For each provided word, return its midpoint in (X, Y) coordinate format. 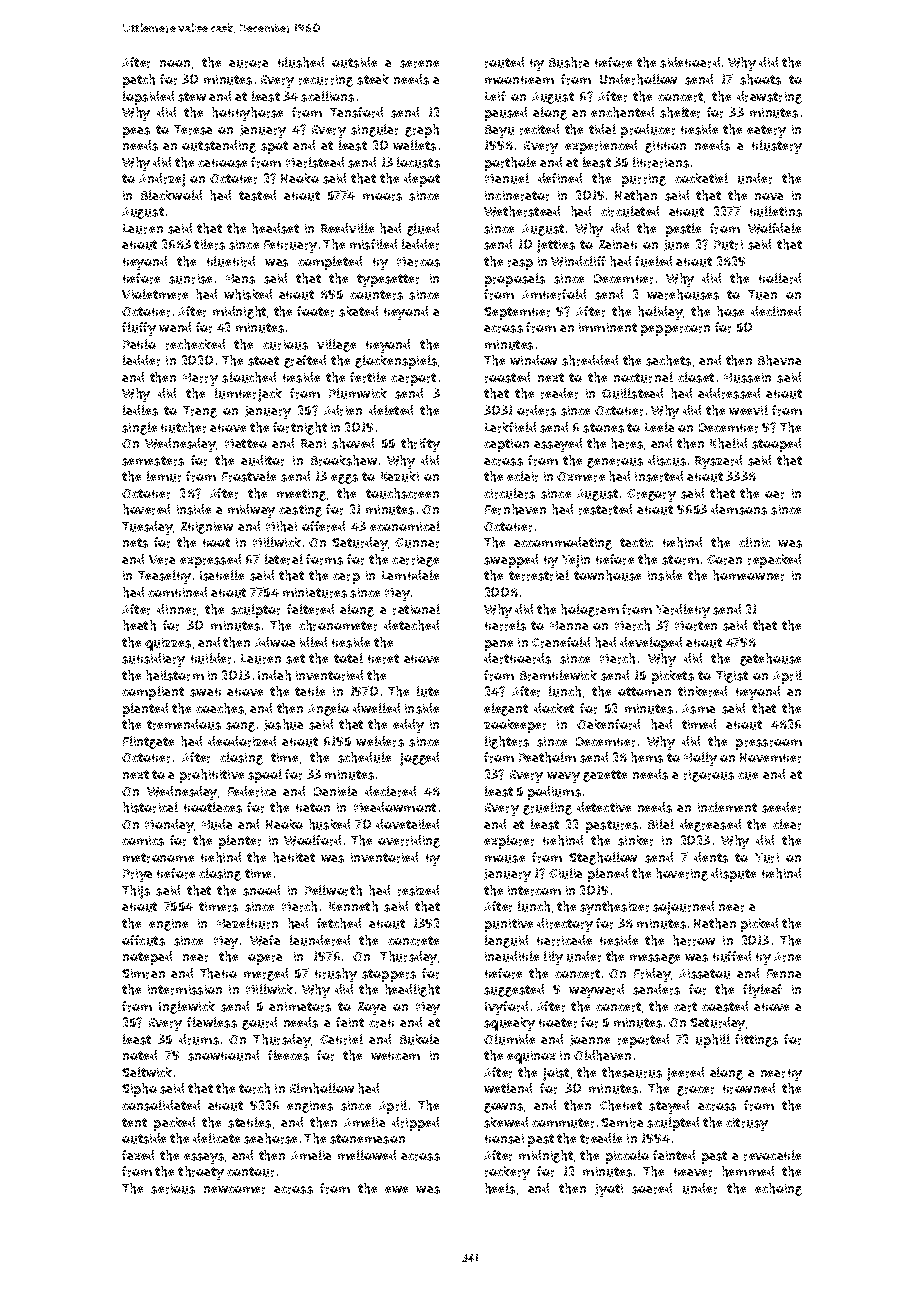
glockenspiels (396, 362)
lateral (284, 559)
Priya (137, 875)
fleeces (288, 1055)
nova (769, 196)
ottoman (644, 691)
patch (139, 81)
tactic (636, 542)
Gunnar (417, 543)
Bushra (569, 62)
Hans (240, 279)
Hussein (747, 378)
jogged (419, 759)
